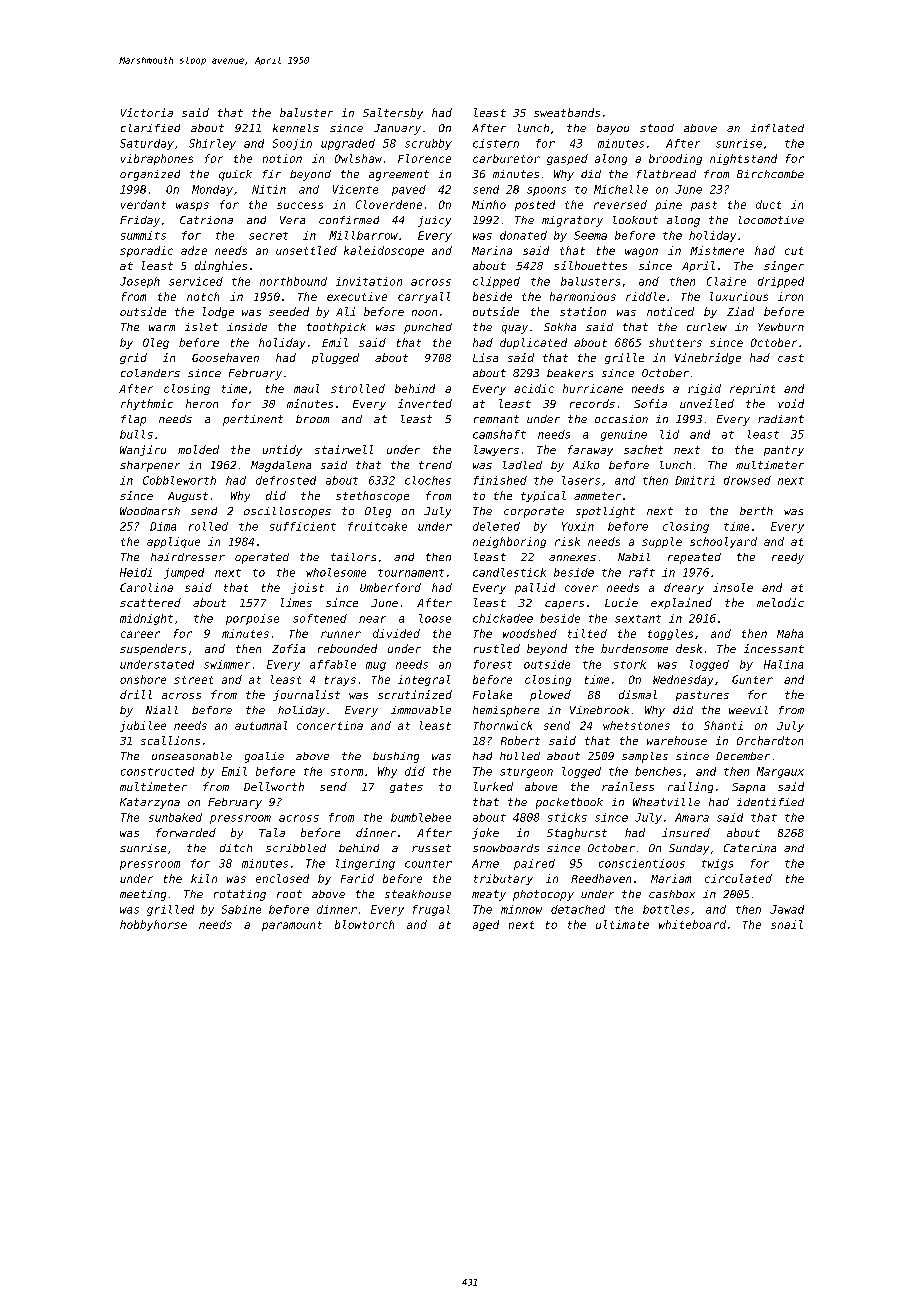  I want to click on Woodmarsh, so click(150, 511).
